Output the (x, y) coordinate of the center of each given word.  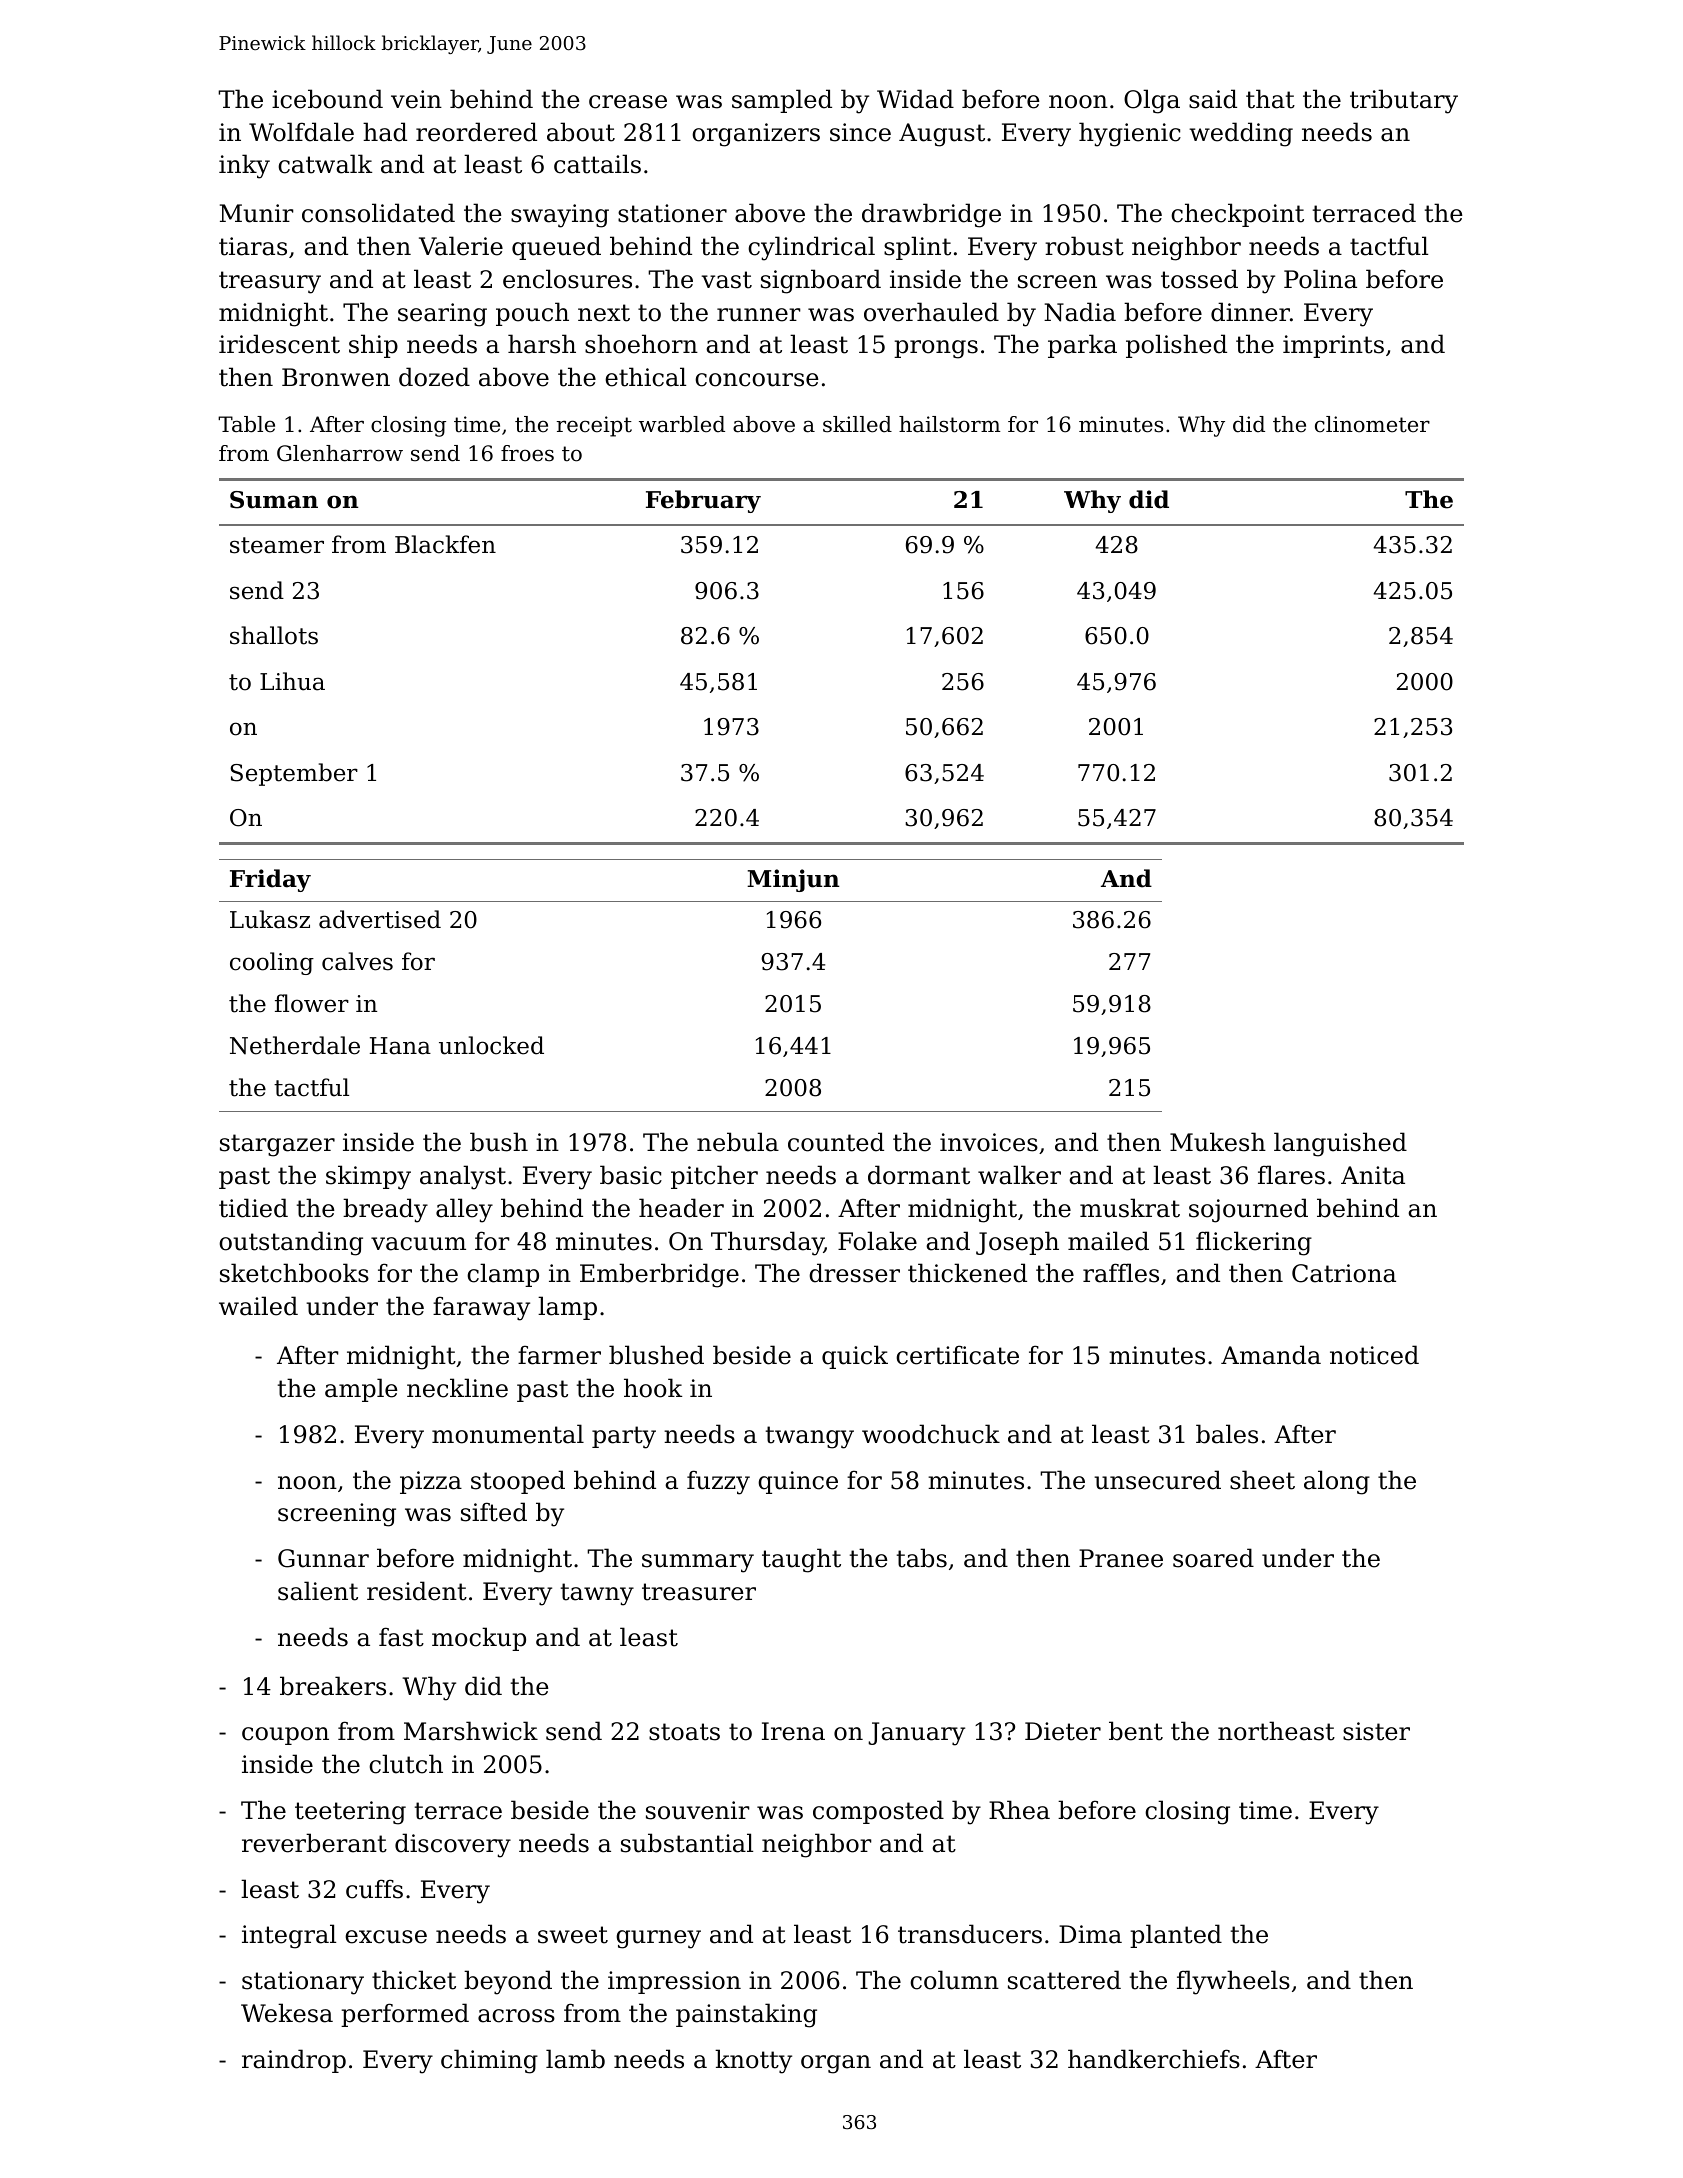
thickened (967, 1273)
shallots (274, 635)
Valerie (461, 246)
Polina (1320, 279)
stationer (672, 213)
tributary (1404, 101)
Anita (1373, 1175)
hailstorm (950, 424)
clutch (406, 1764)
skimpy (368, 1177)
